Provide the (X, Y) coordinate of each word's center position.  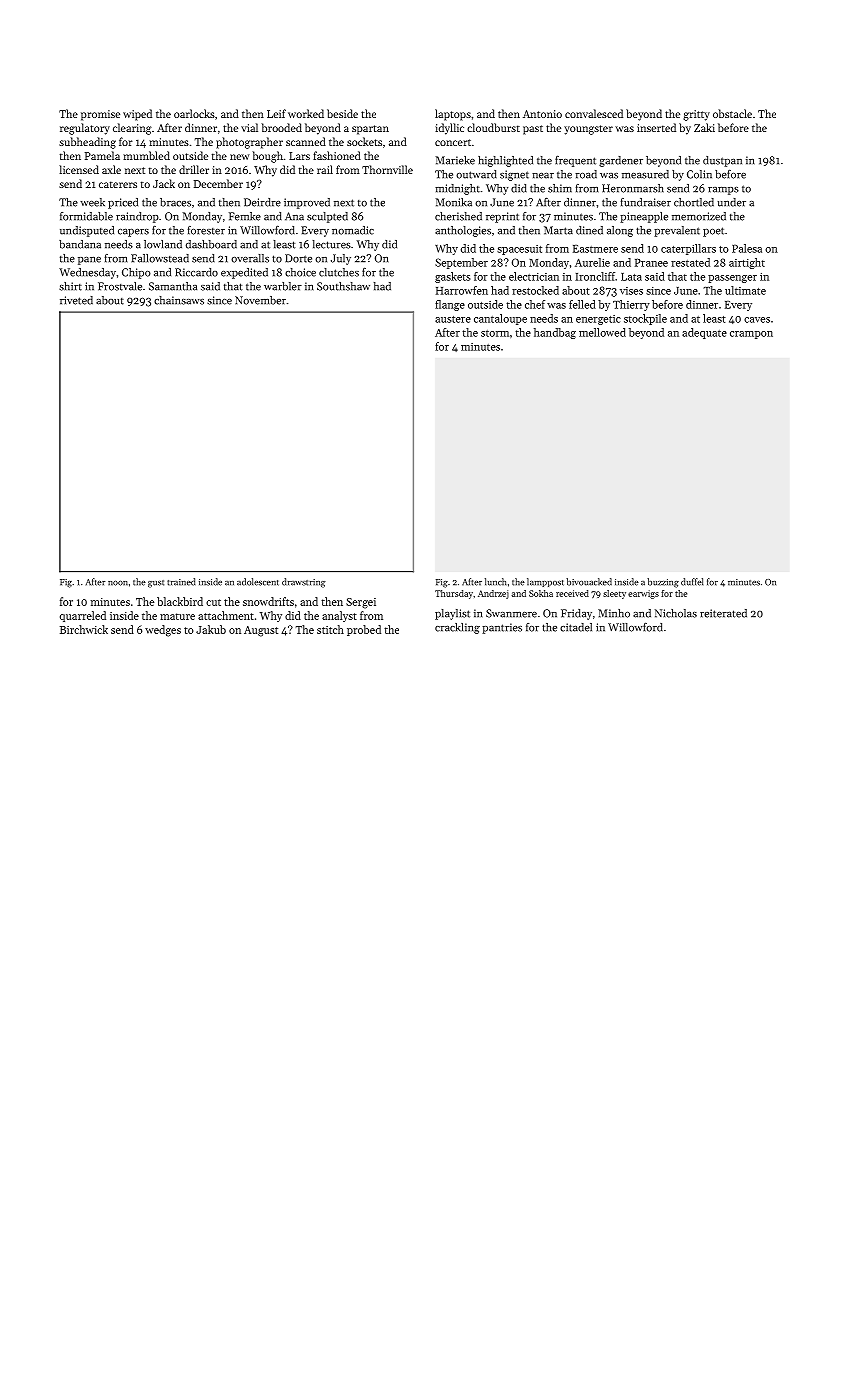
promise (100, 115)
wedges (163, 631)
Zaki (704, 127)
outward (476, 174)
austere (453, 319)
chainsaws (179, 300)
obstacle (732, 113)
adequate (704, 333)
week (92, 202)
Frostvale (120, 286)
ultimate (745, 290)
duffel (692, 582)
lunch (496, 582)
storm (495, 333)
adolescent (258, 582)
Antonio (542, 114)
